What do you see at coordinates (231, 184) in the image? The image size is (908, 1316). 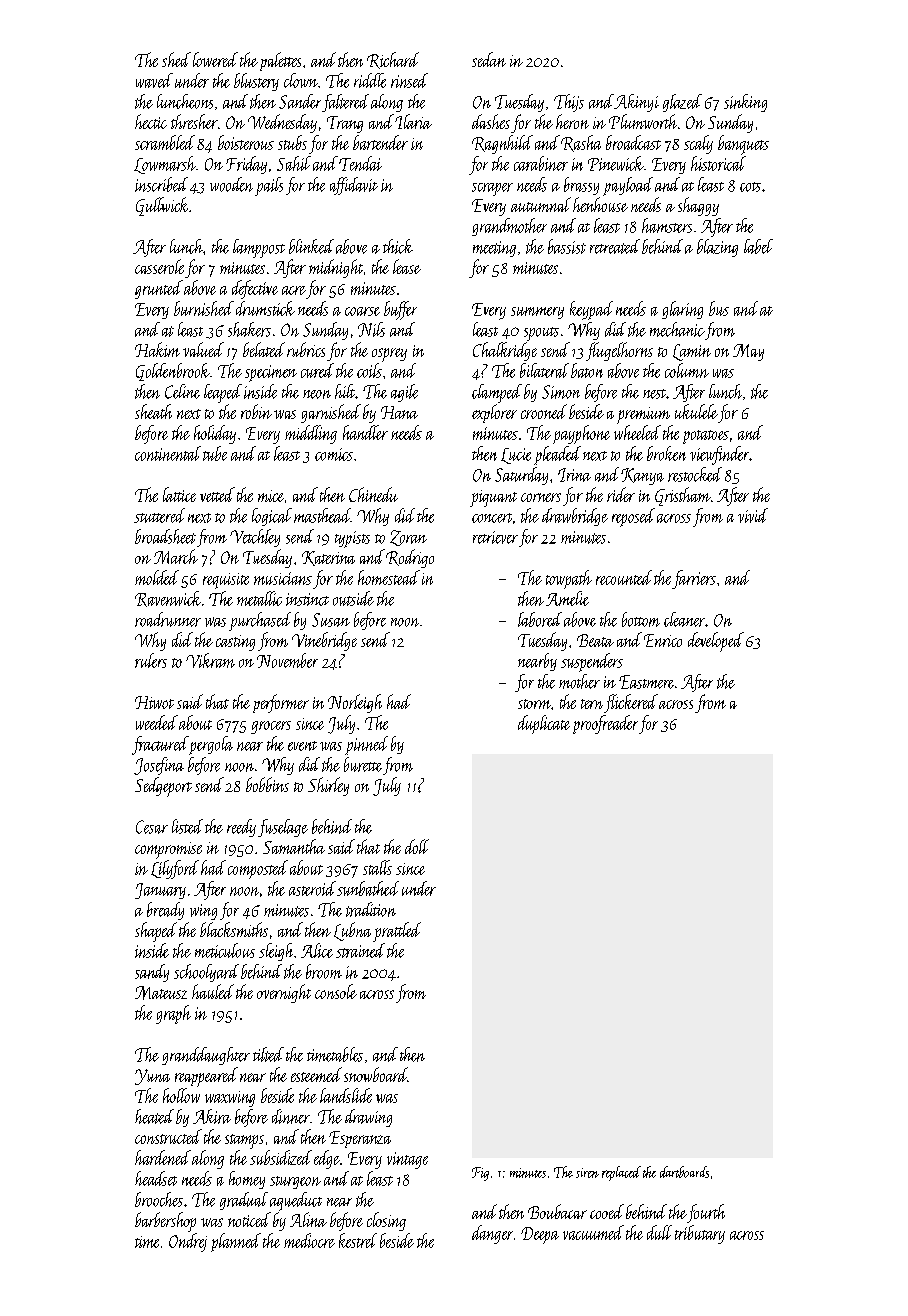 I see `wooden` at bounding box center [231, 184].
